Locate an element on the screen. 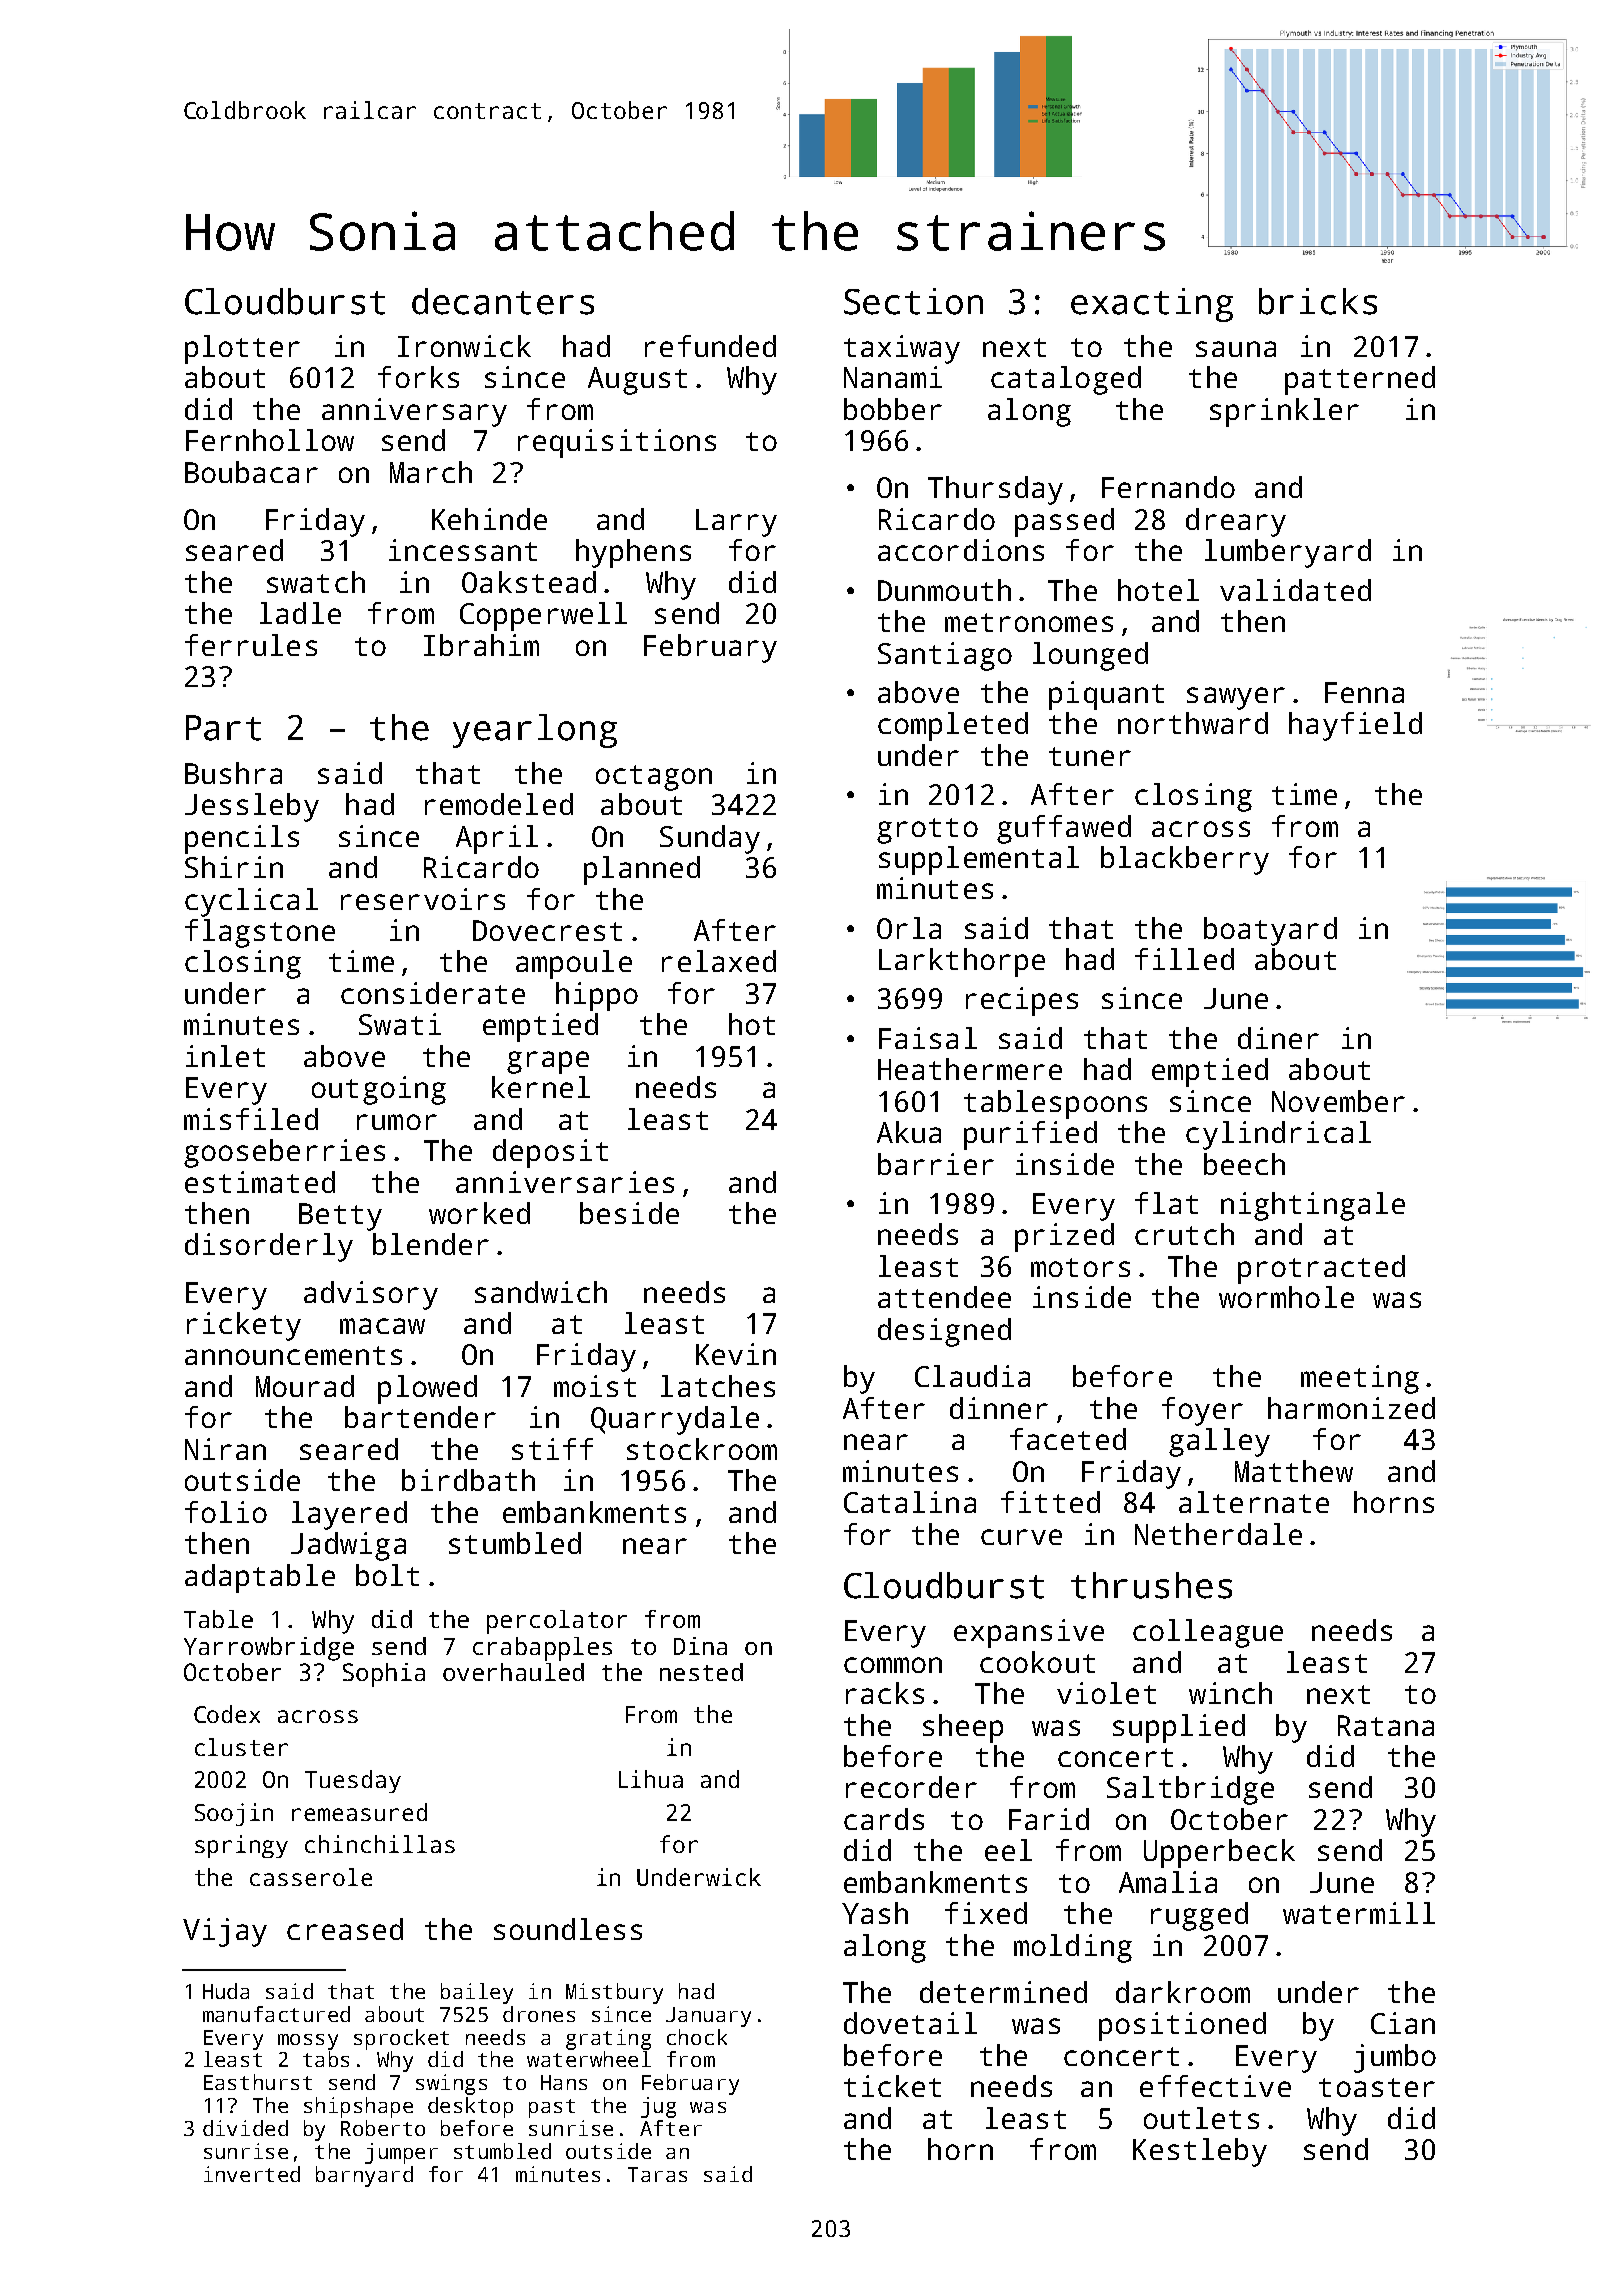  Dunmouth is located at coordinates (944, 590).
